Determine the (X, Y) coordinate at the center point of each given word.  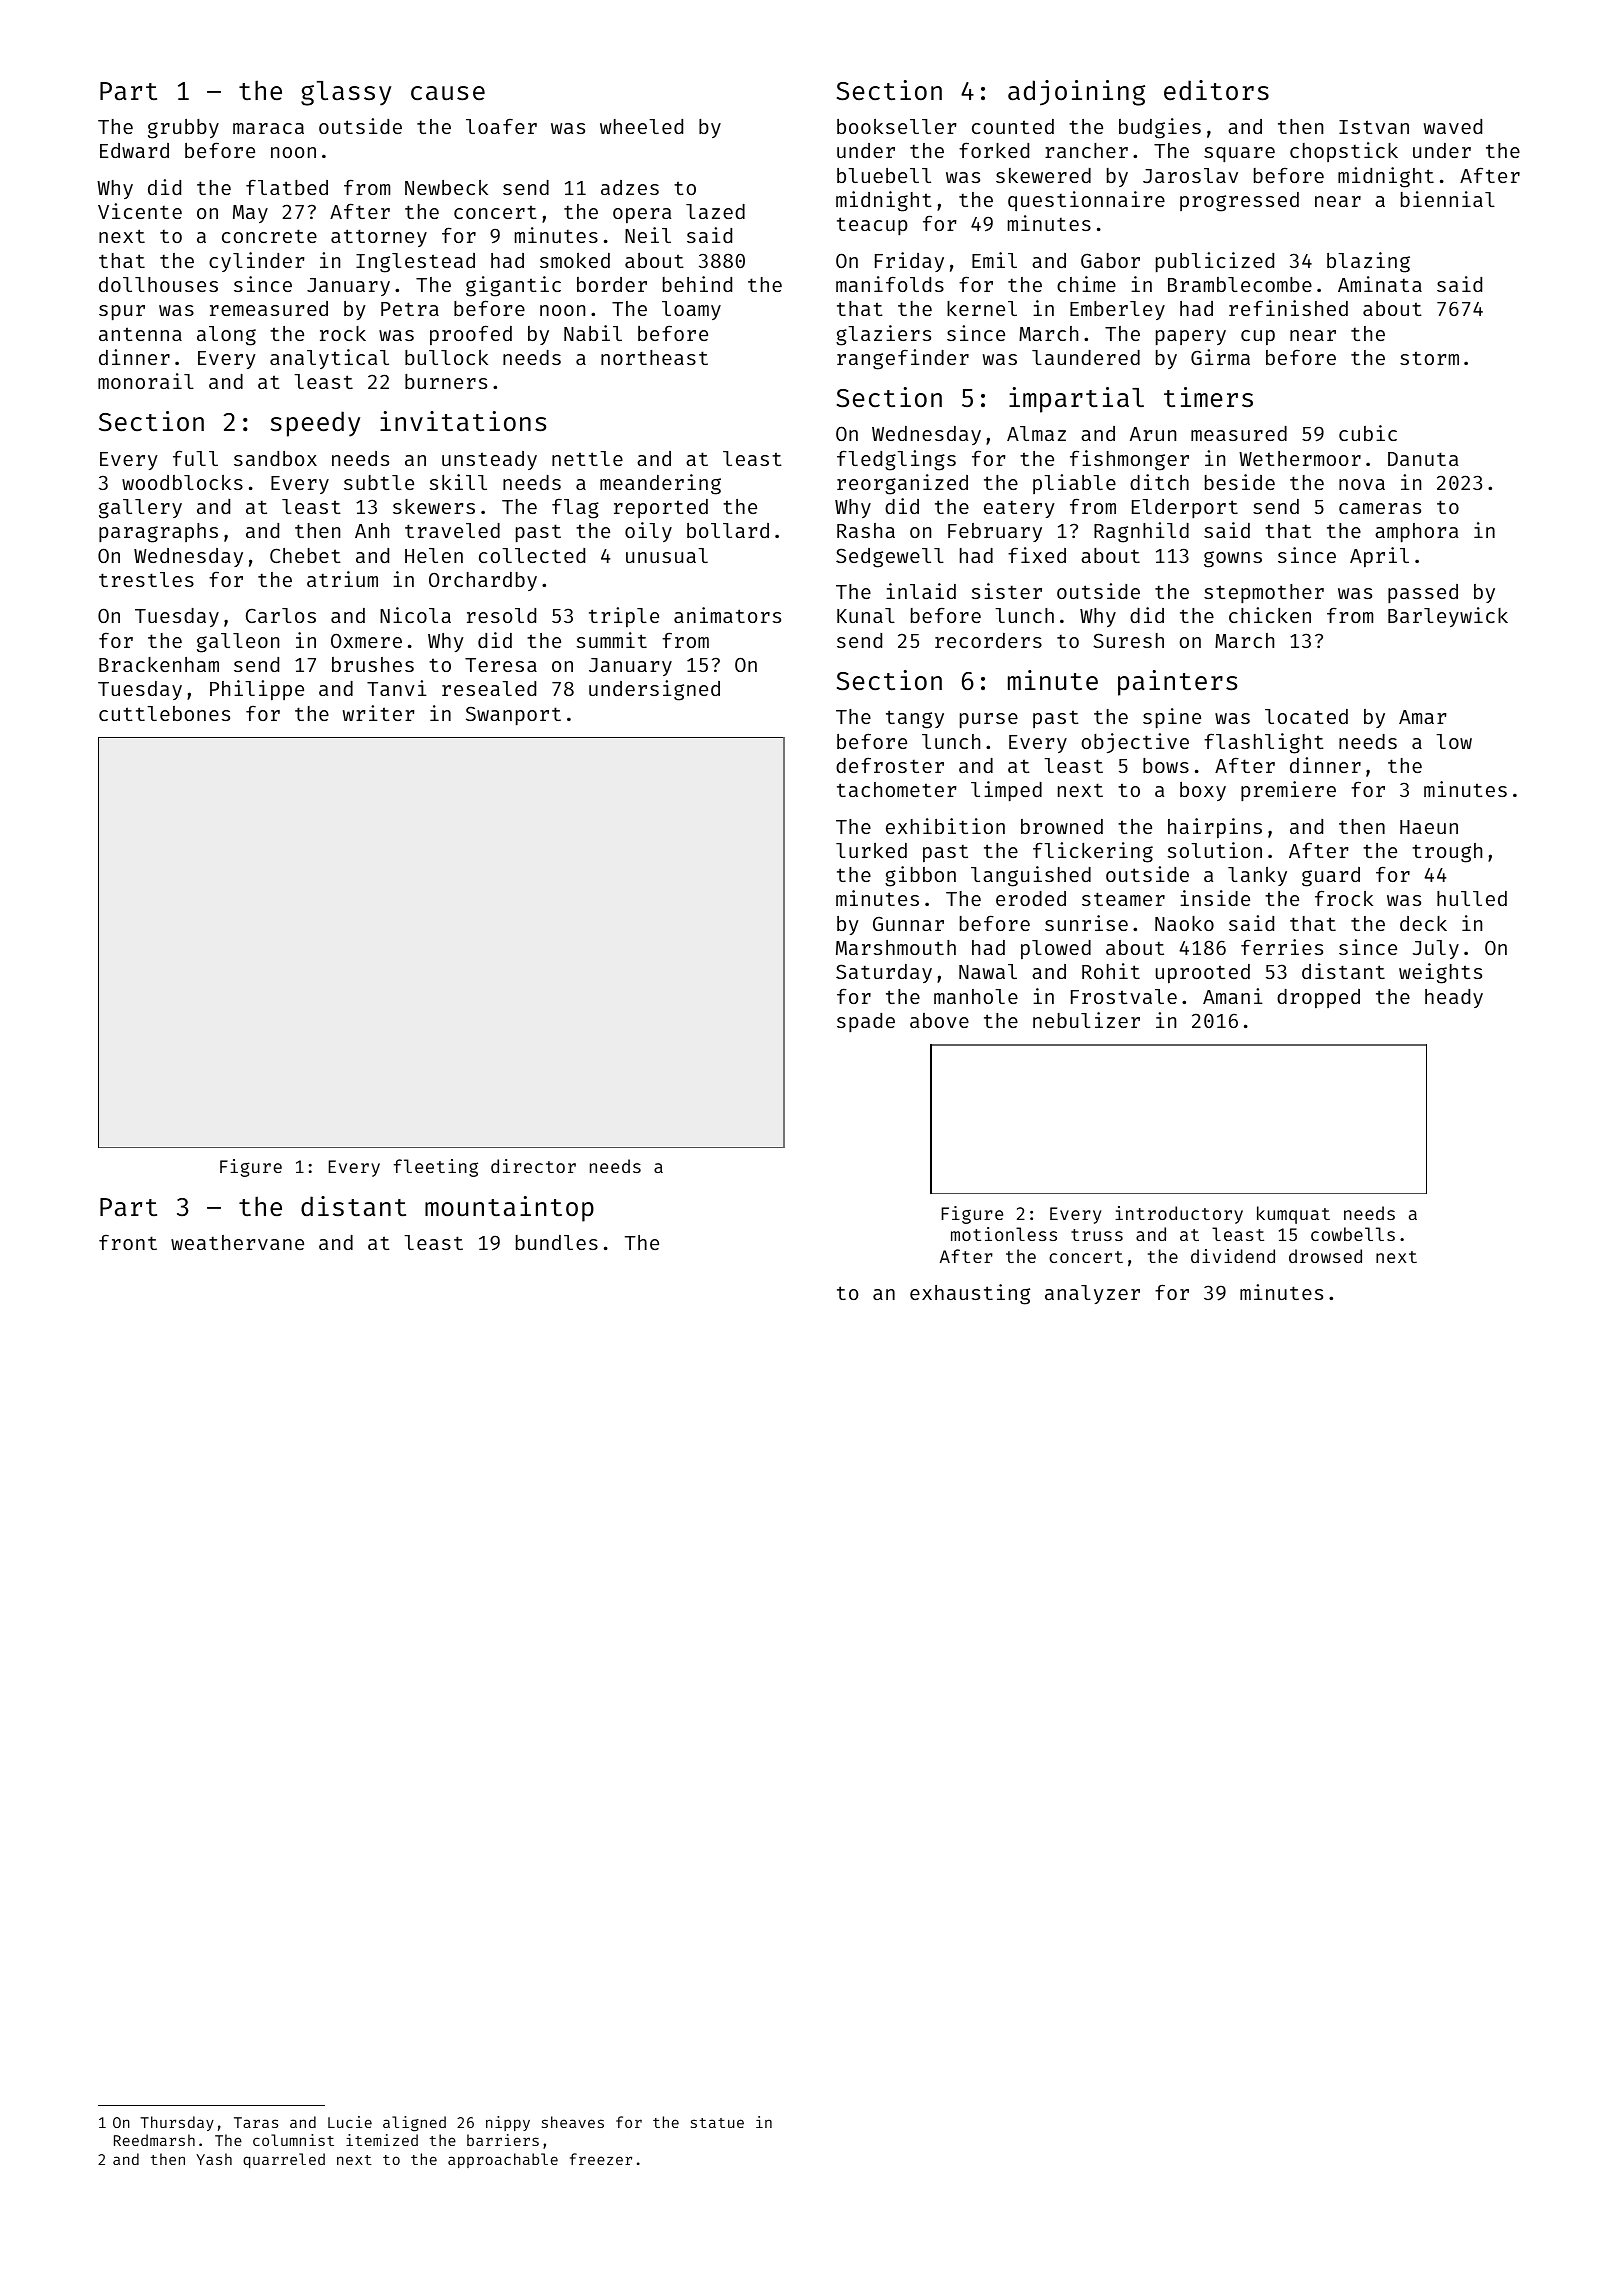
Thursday (177, 2123)
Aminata (1380, 284)
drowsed (1325, 1256)
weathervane (237, 1242)
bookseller (896, 126)
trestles (146, 579)
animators (727, 615)
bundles (557, 1242)
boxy (1203, 791)
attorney (379, 238)
